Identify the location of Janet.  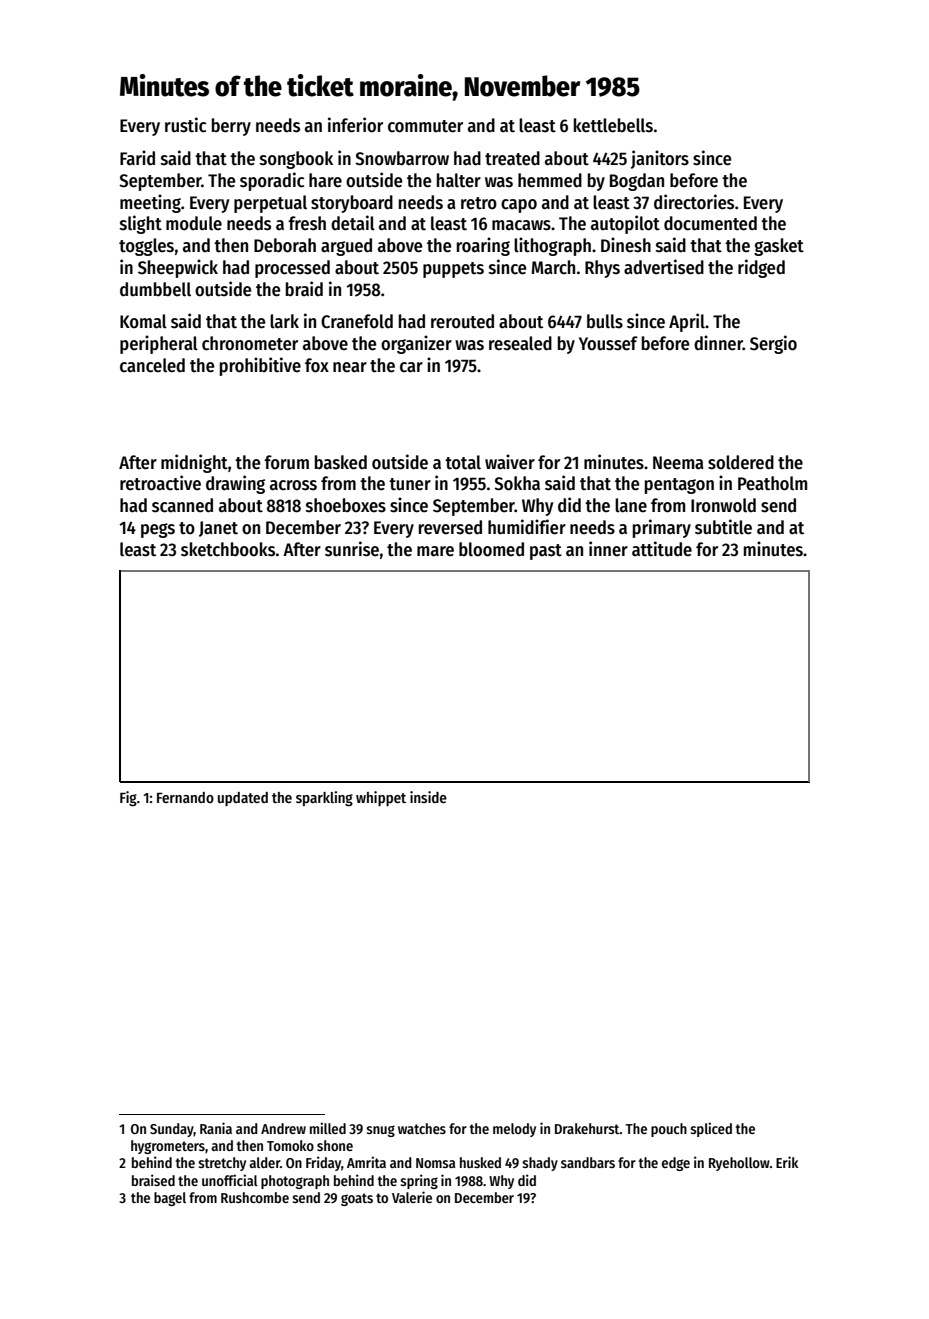
(218, 529).
